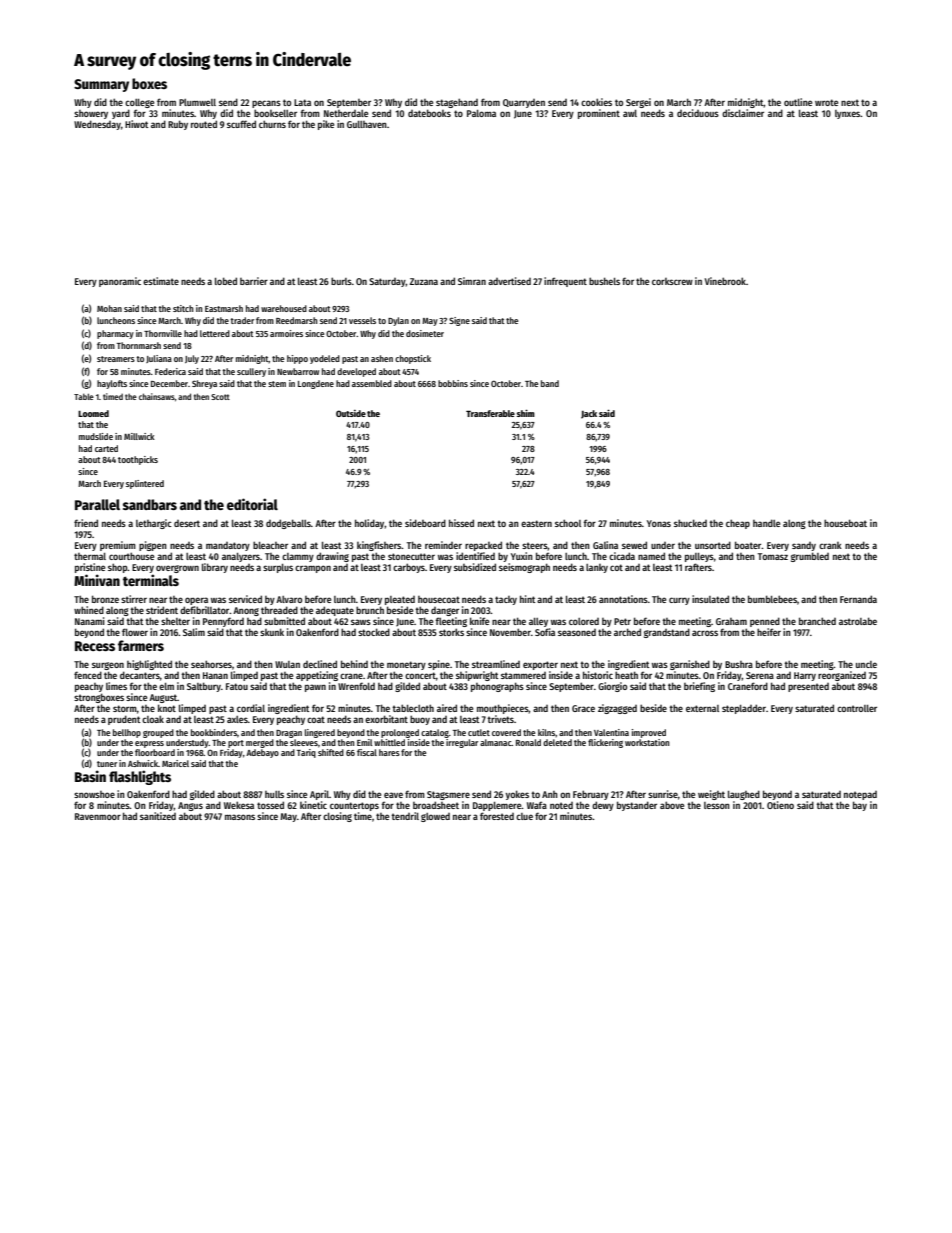  What do you see at coordinates (826, 102) in the document?
I see `wrote` at bounding box center [826, 102].
